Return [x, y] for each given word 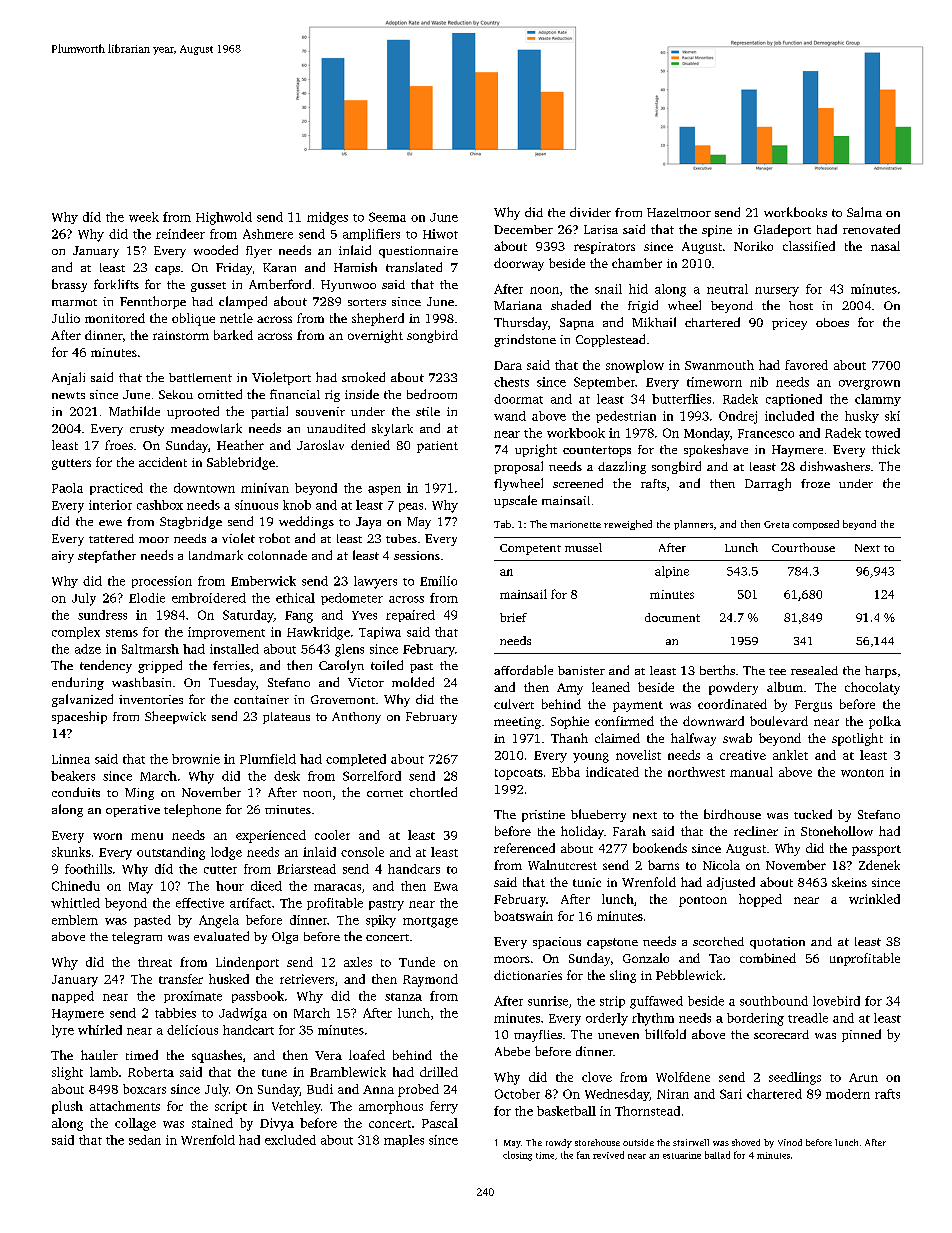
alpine [672, 572]
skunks [71, 852]
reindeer [180, 234]
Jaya [368, 523]
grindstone [525, 340]
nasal [885, 246]
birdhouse [732, 814]
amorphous [391, 1107]
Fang [299, 617]
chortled [433, 792]
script [231, 1107]
